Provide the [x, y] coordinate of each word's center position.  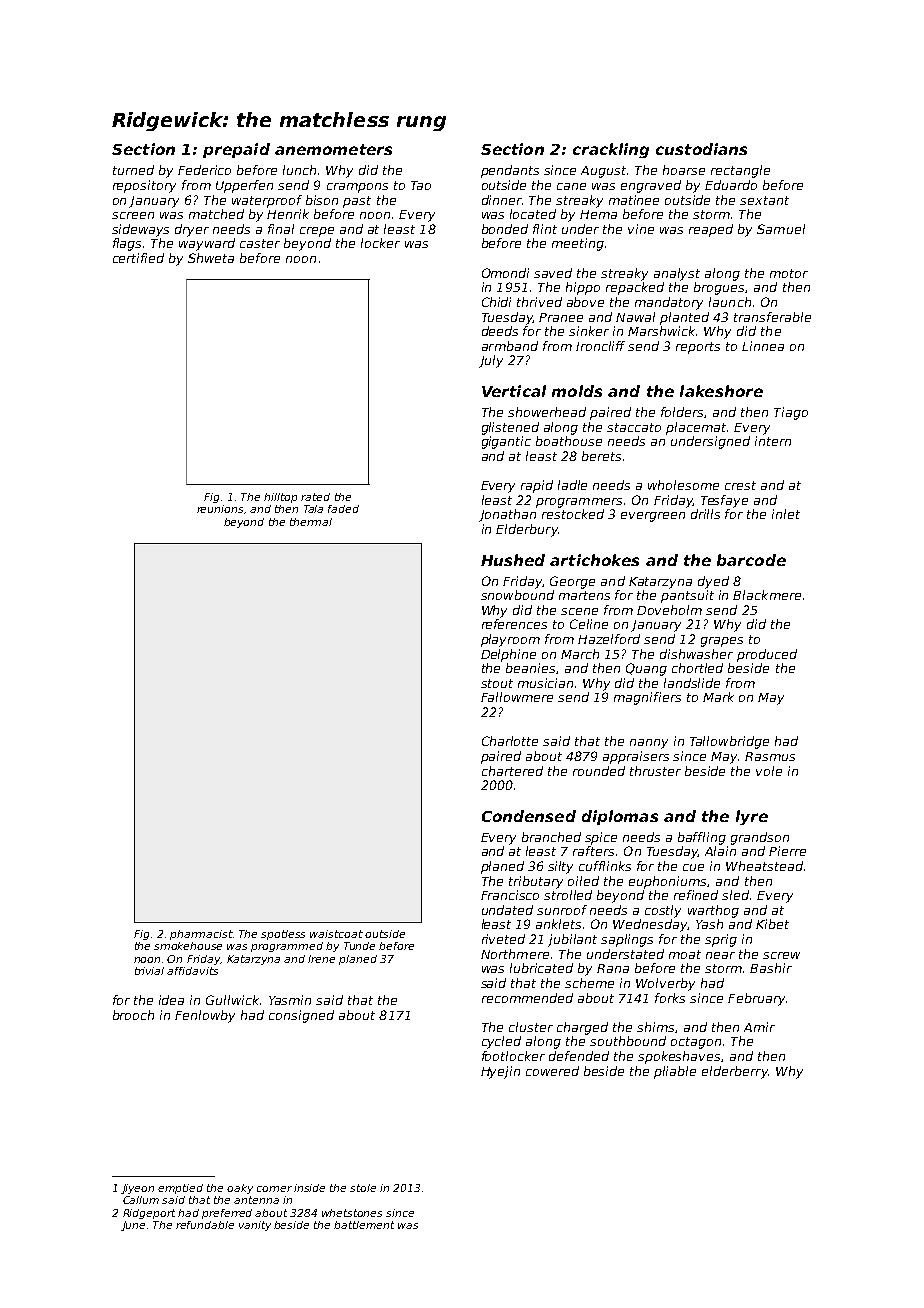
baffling [702, 838]
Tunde [359, 946]
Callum [141, 1200]
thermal [311, 522]
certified [138, 258]
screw [781, 955]
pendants [510, 171]
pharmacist [201, 935]
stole [363, 1188]
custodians [701, 149]
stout [497, 683]
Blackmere [767, 595]
